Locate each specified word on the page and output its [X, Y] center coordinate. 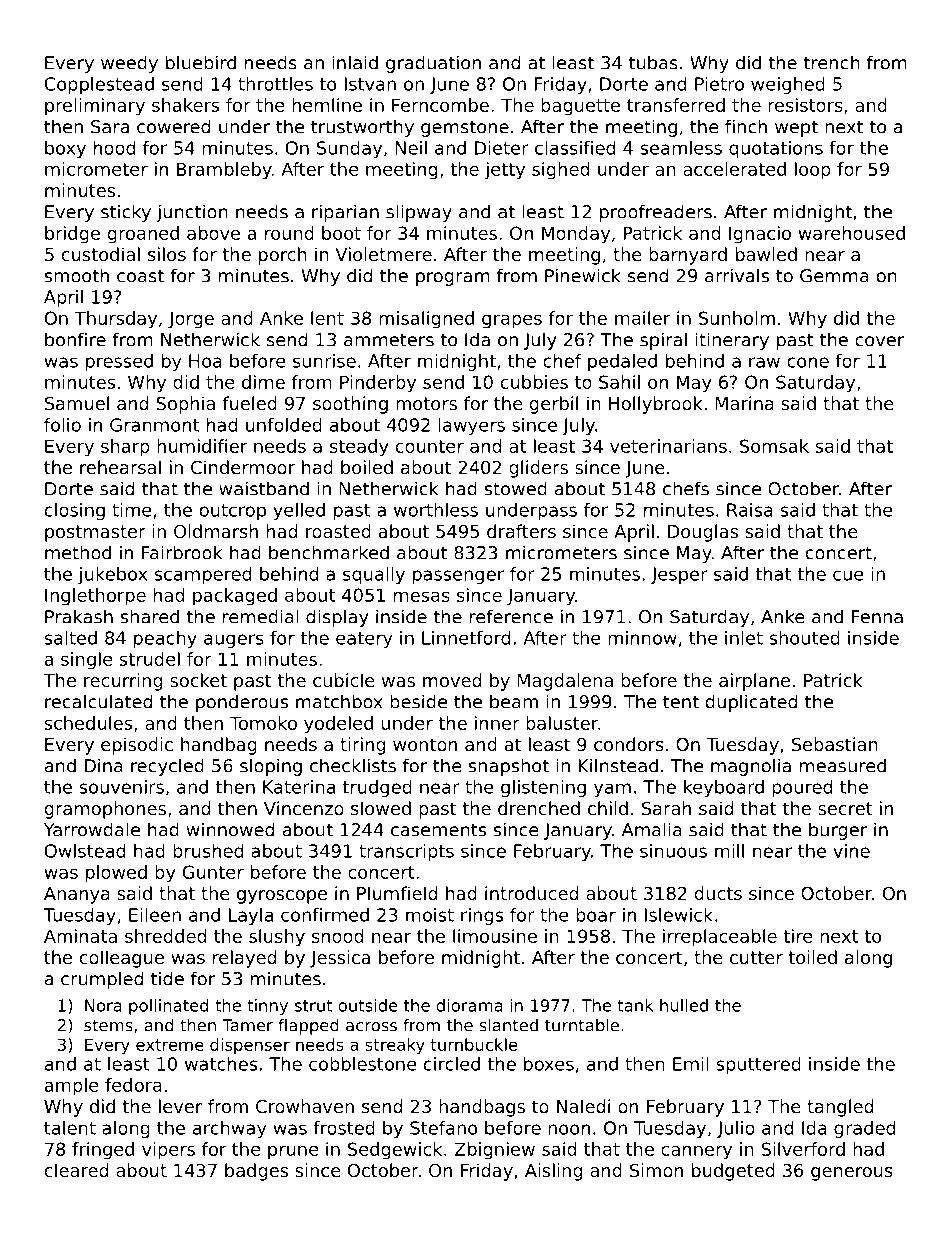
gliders [538, 469]
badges [256, 1172]
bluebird [201, 62]
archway [229, 1129]
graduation [433, 64]
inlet [744, 638]
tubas [653, 62]
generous [852, 1174]
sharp [125, 448]
